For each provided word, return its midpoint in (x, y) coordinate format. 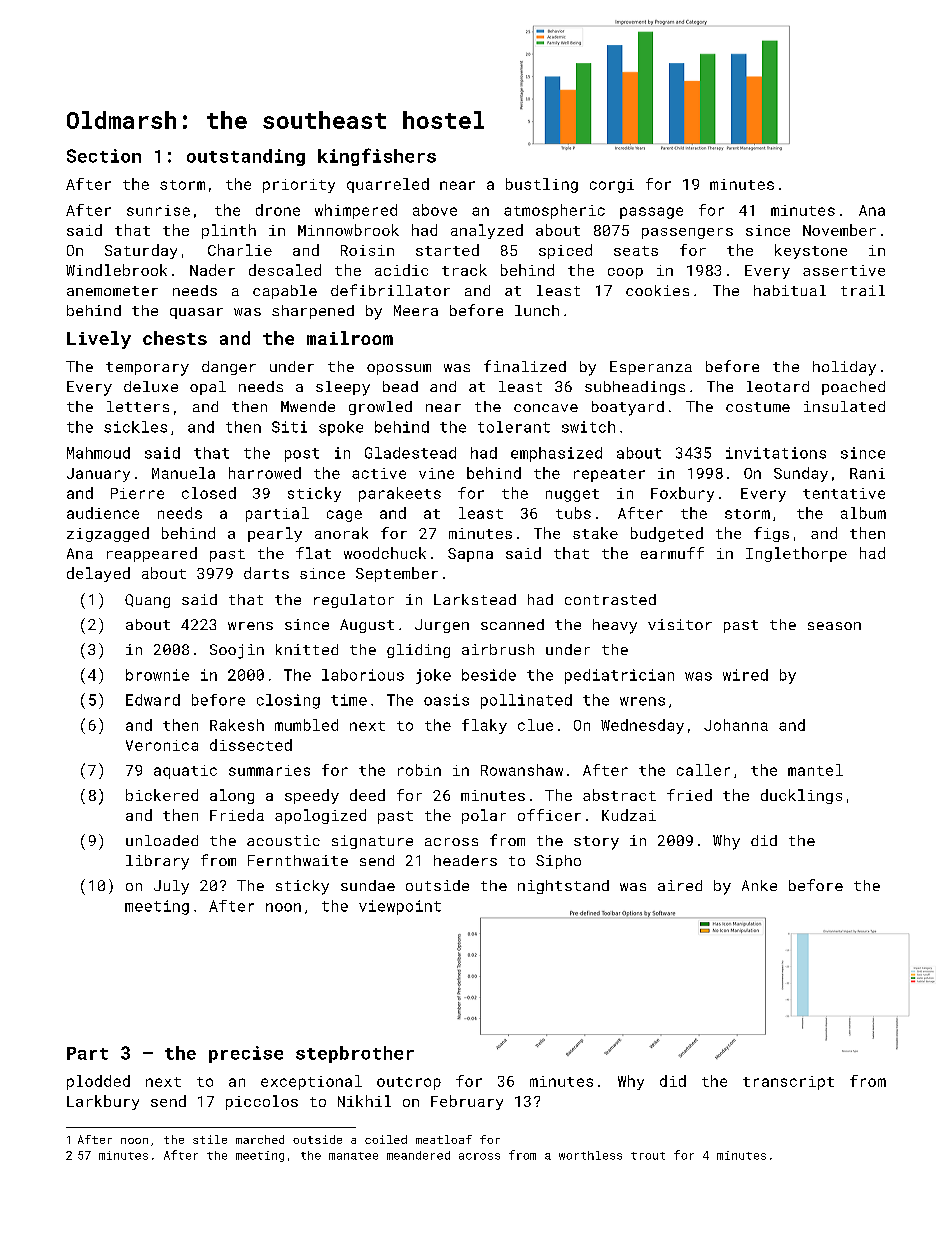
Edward (153, 700)
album (863, 513)
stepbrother (355, 1054)
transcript (788, 1083)
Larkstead (475, 599)
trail (863, 290)
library (157, 862)
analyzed (487, 231)
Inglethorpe (796, 554)
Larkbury (103, 1102)
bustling (542, 185)
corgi (612, 186)
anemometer (112, 291)
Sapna (470, 555)
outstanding (246, 157)
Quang (147, 601)
